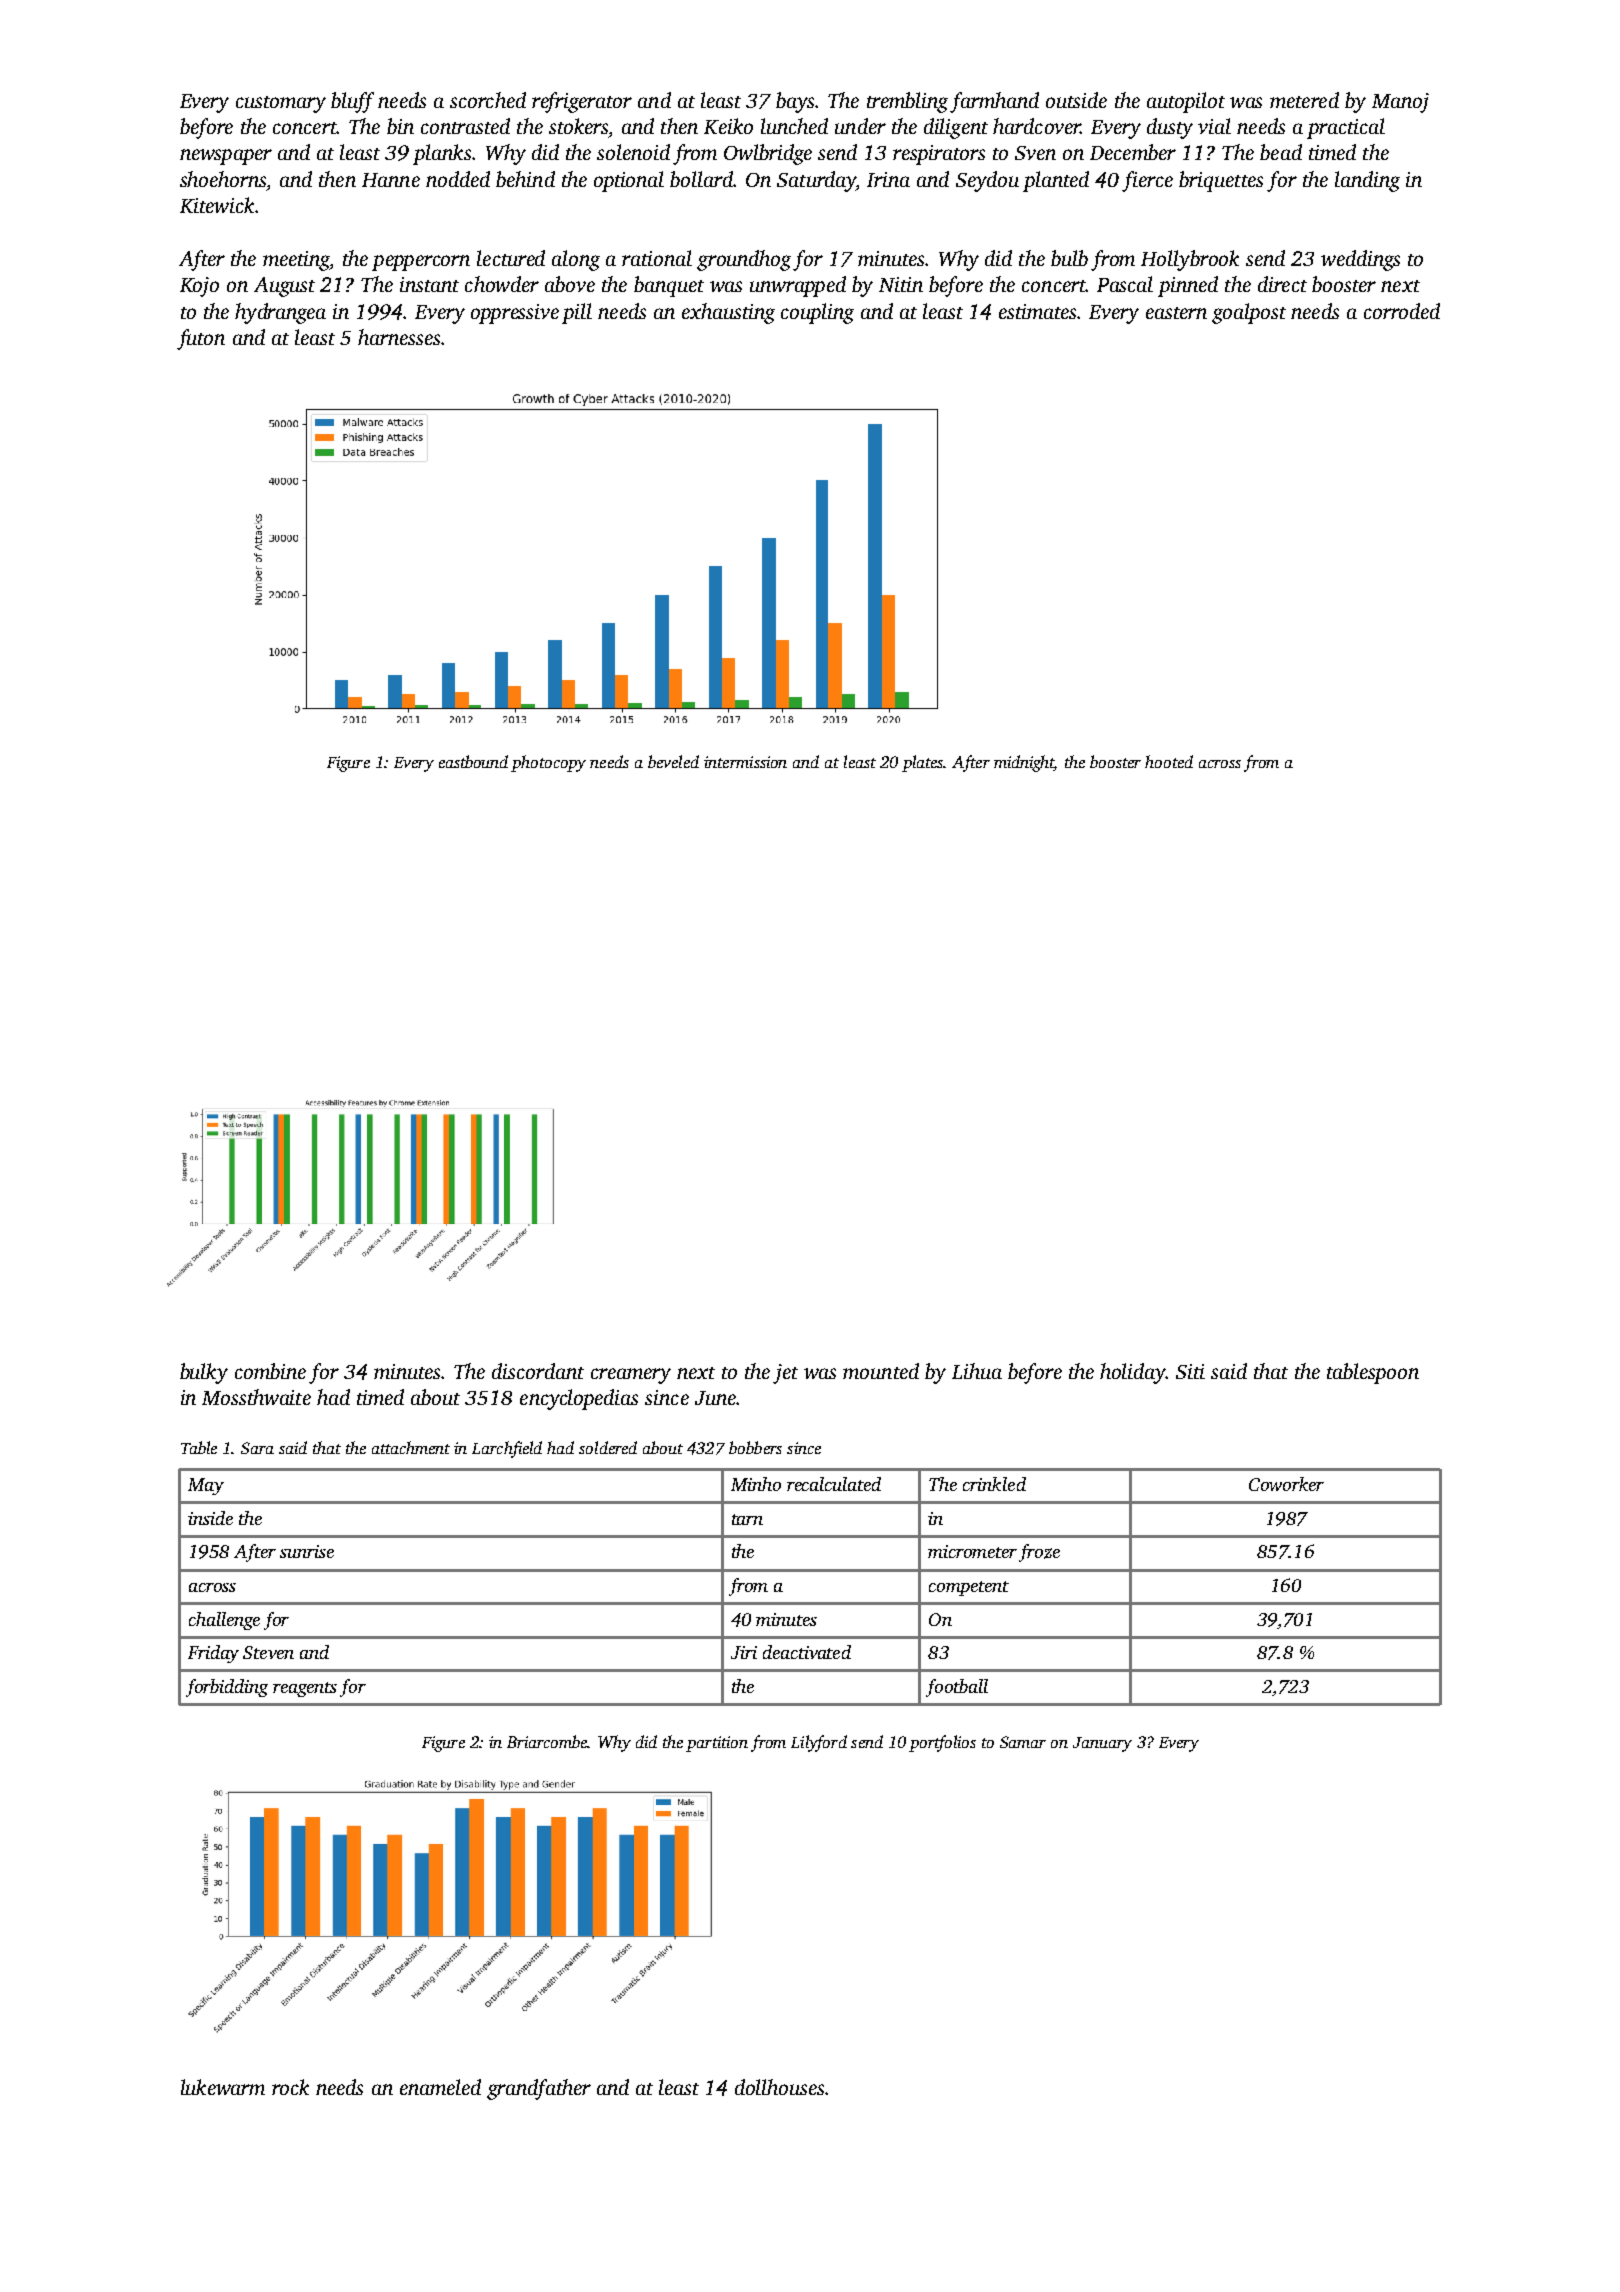 This screenshot has width=1620, height=2292. What do you see at coordinates (507, 1449) in the screenshot?
I see `Larchfield` at bounding box center [507, 1449].
